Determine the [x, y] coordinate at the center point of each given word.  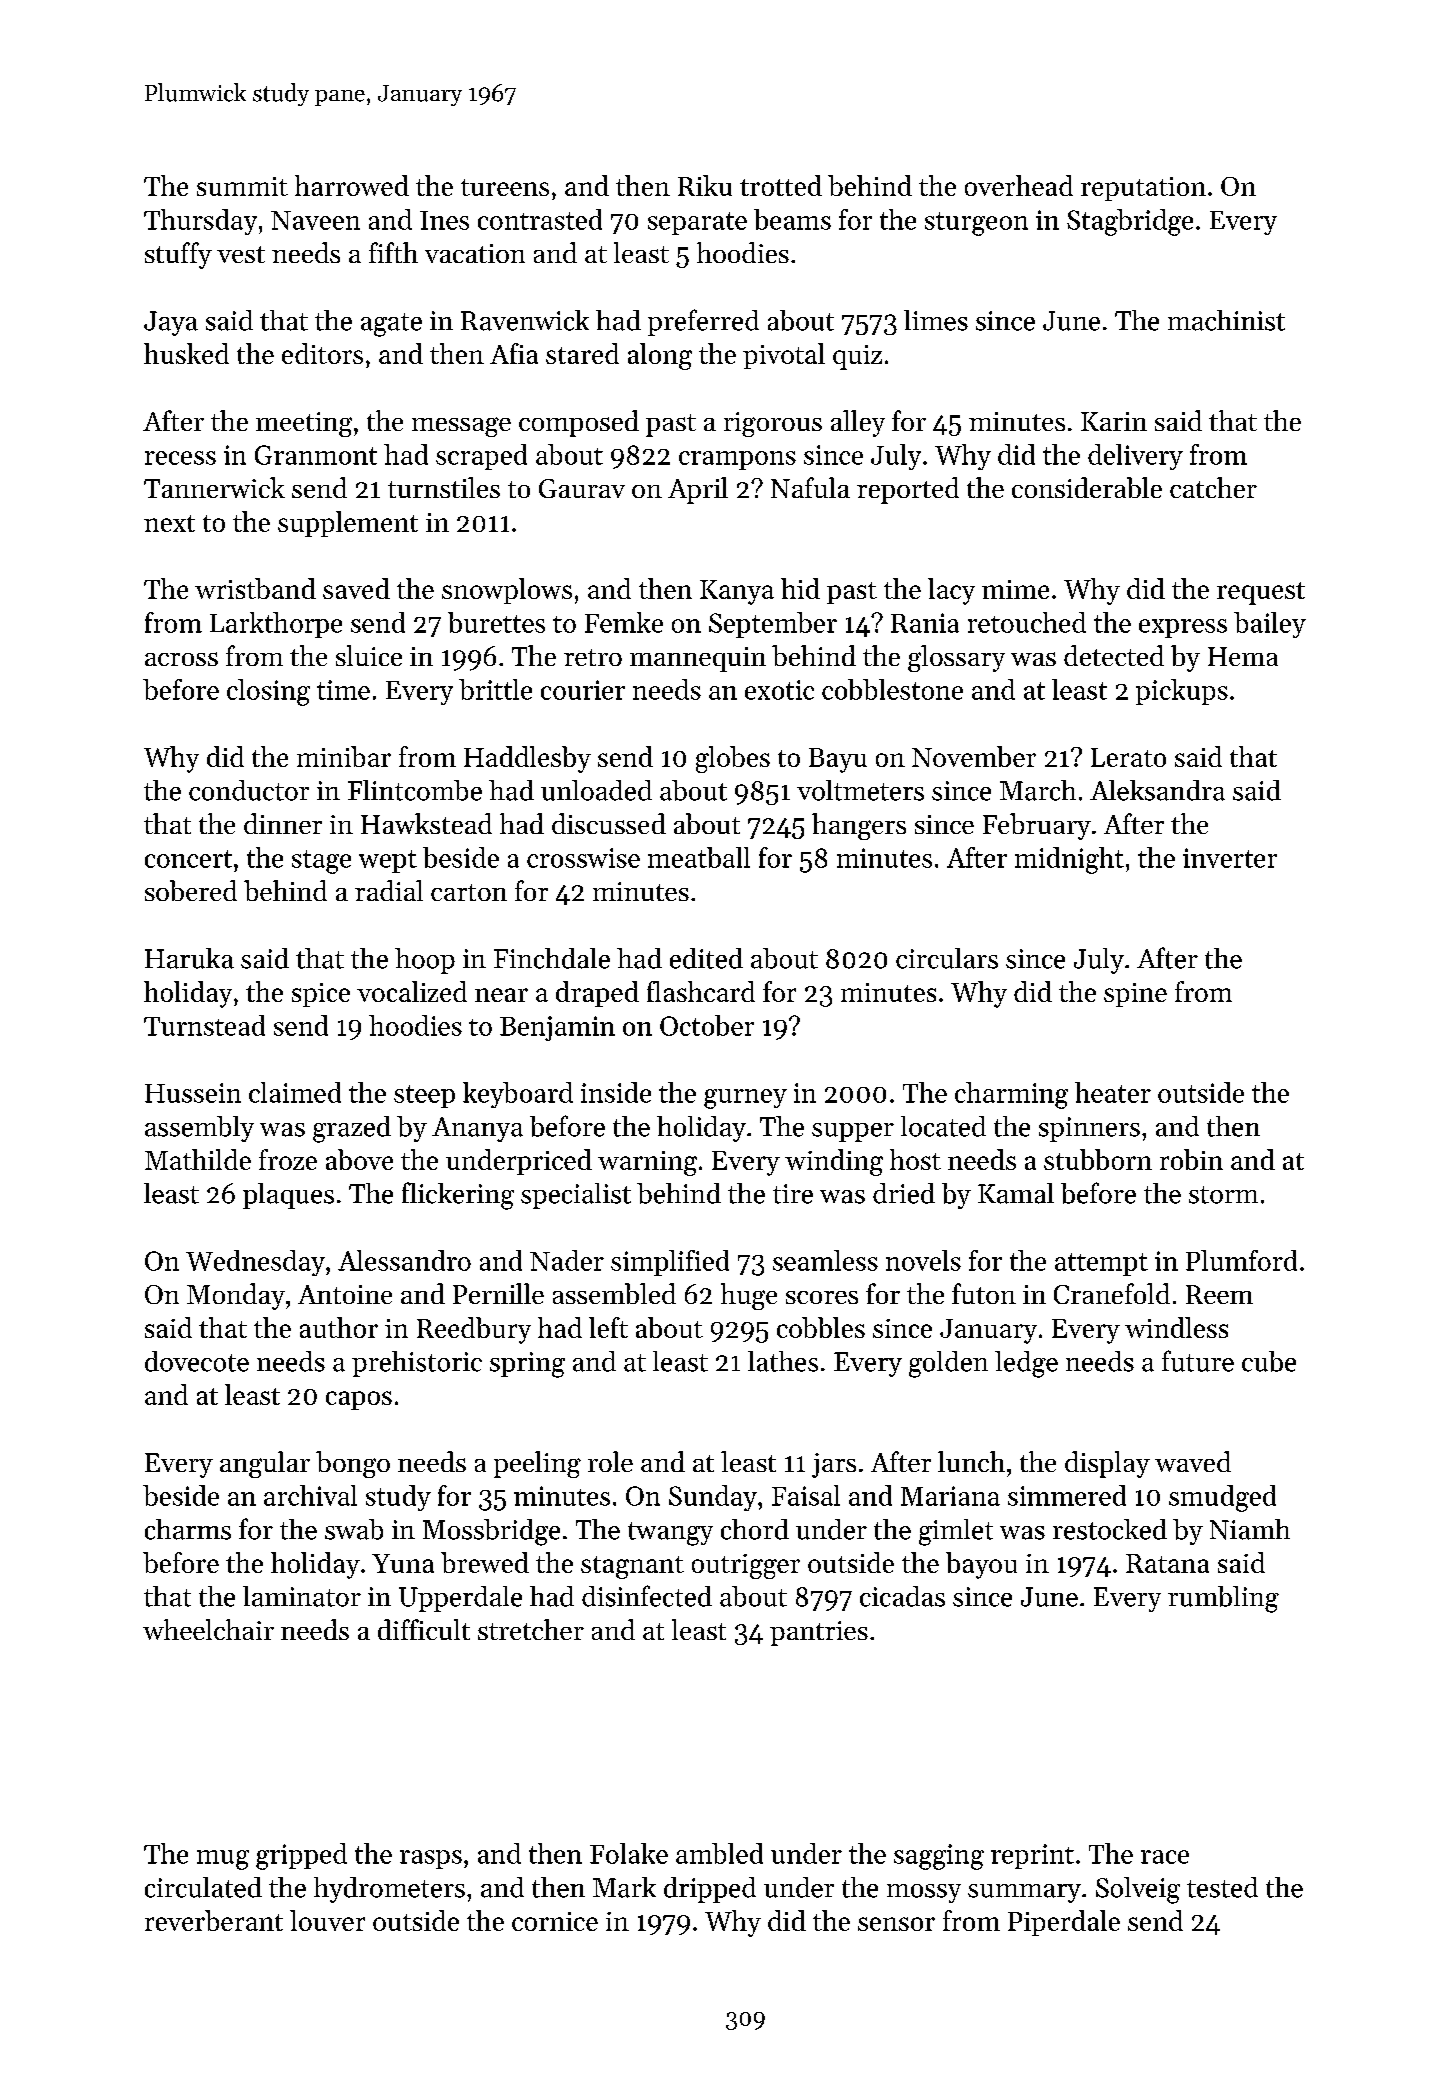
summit [242, 186]
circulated [203, 1887]
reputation [1143, 189]
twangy [670, 1534]
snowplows [507, 591]
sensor [896, 1924]
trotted [781, 185]
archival [310, 1495]
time [343, 690]
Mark [624, 1887]
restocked [1110, 1529]
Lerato [1128, 757]
